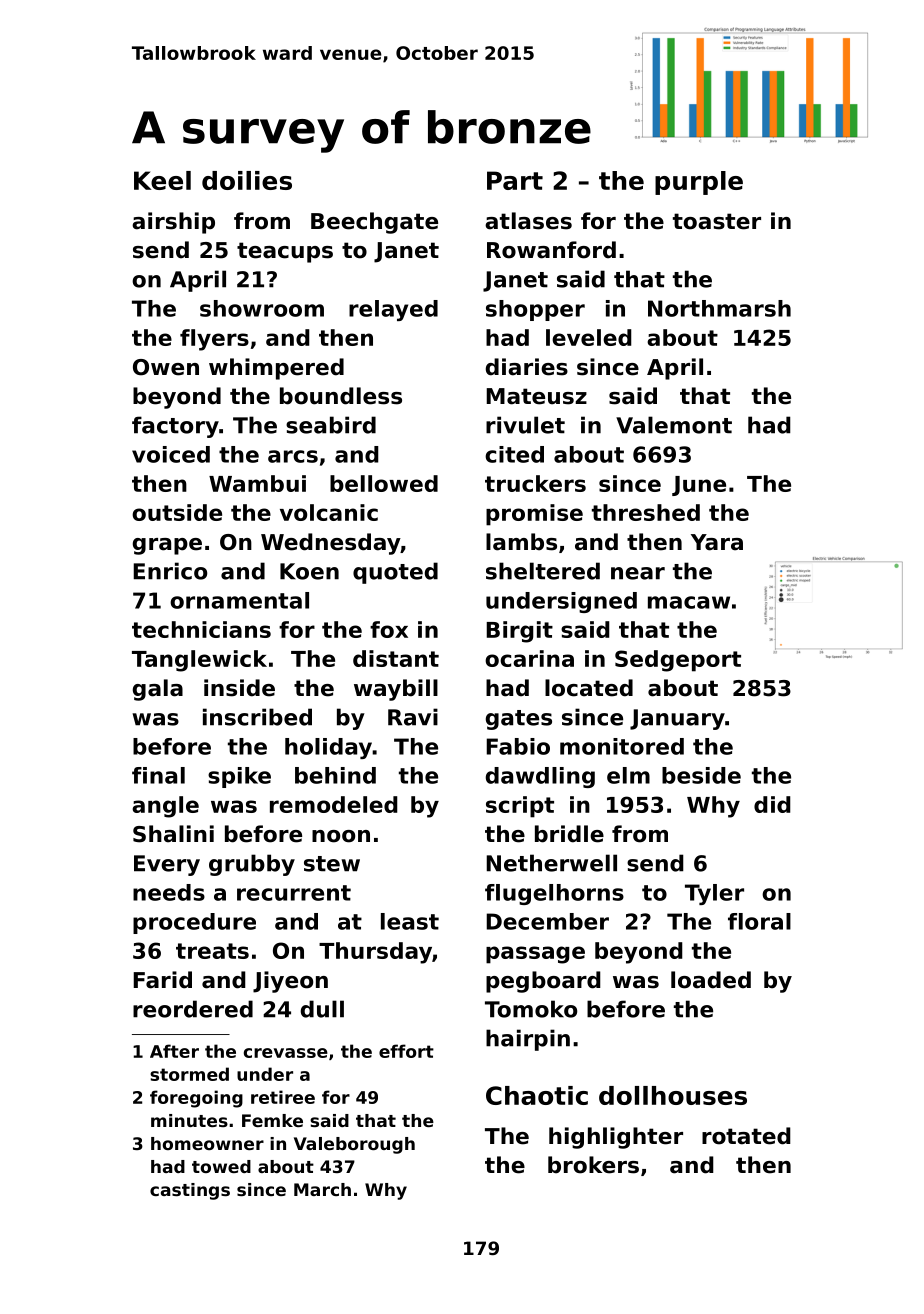  Describe the element at coordinates (699, 183) in the page. I see `purple` at that location.
